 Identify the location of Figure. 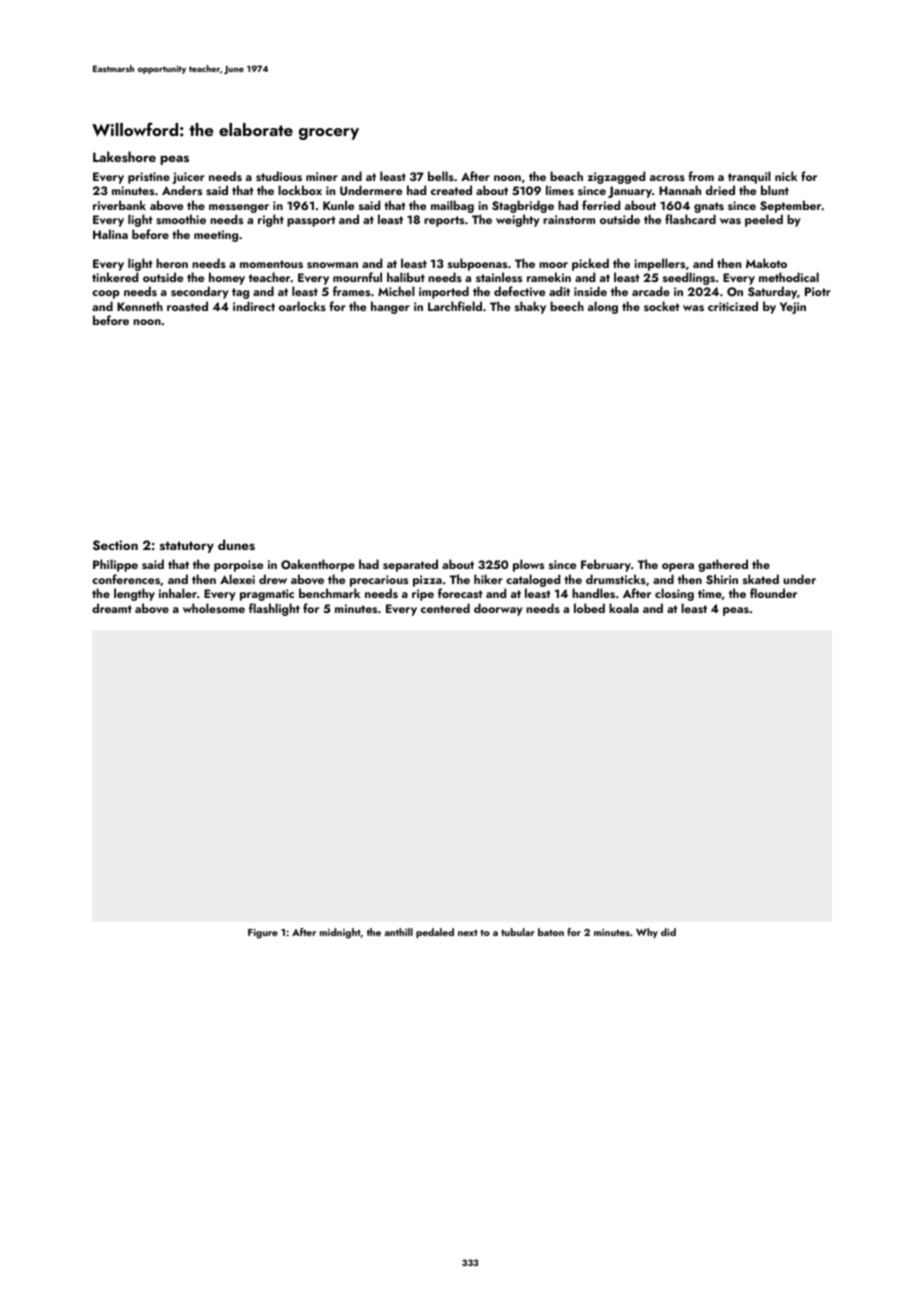
(263, 934).
